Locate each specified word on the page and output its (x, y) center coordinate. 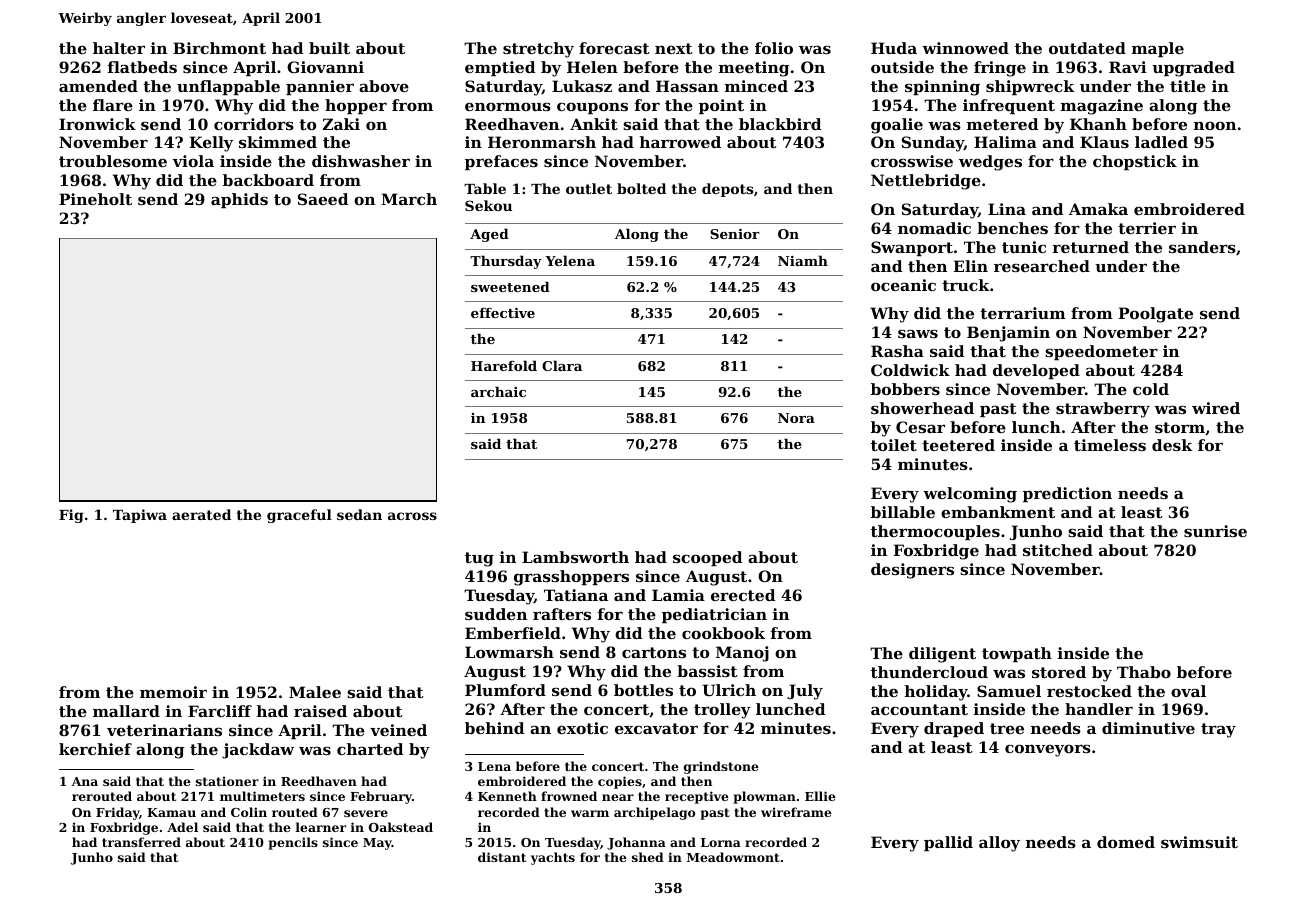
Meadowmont (733, 857)
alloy (999, 844)
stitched (1058, 550)
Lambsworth (575, 557)
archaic (498, 391)
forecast (614, 48)
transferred (141, 842)
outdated (1087, 48)
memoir (173, 692)
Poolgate (1156, 315)
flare (113, 105)
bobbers (905, 389)
